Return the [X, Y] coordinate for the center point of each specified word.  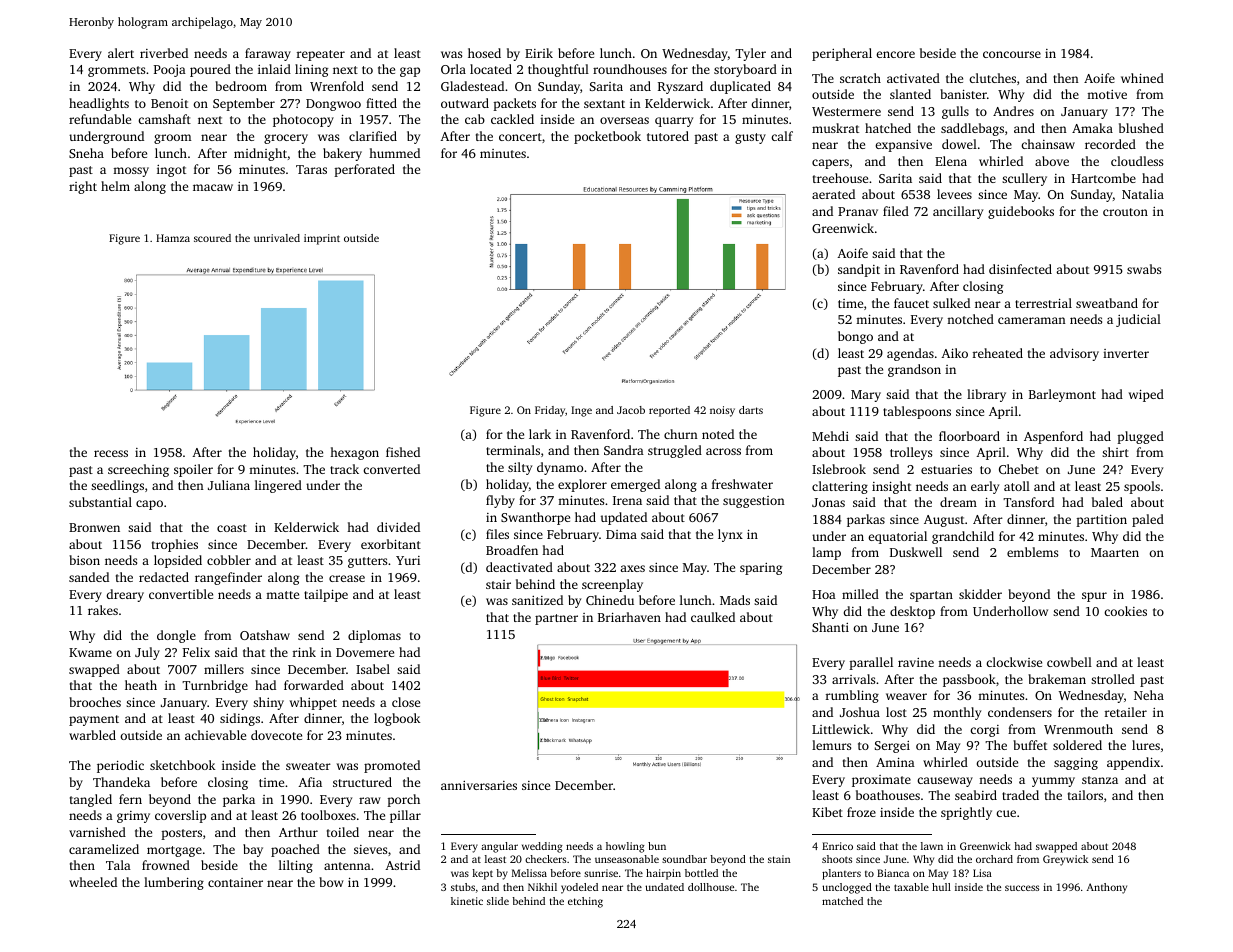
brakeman [1057, 679]
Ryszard [680, 87]
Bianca [893, 873]
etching [585, 902]
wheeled [93, 882]
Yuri [408, 560]
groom [172, 139]
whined [1142, 78]
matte [282, 595]
